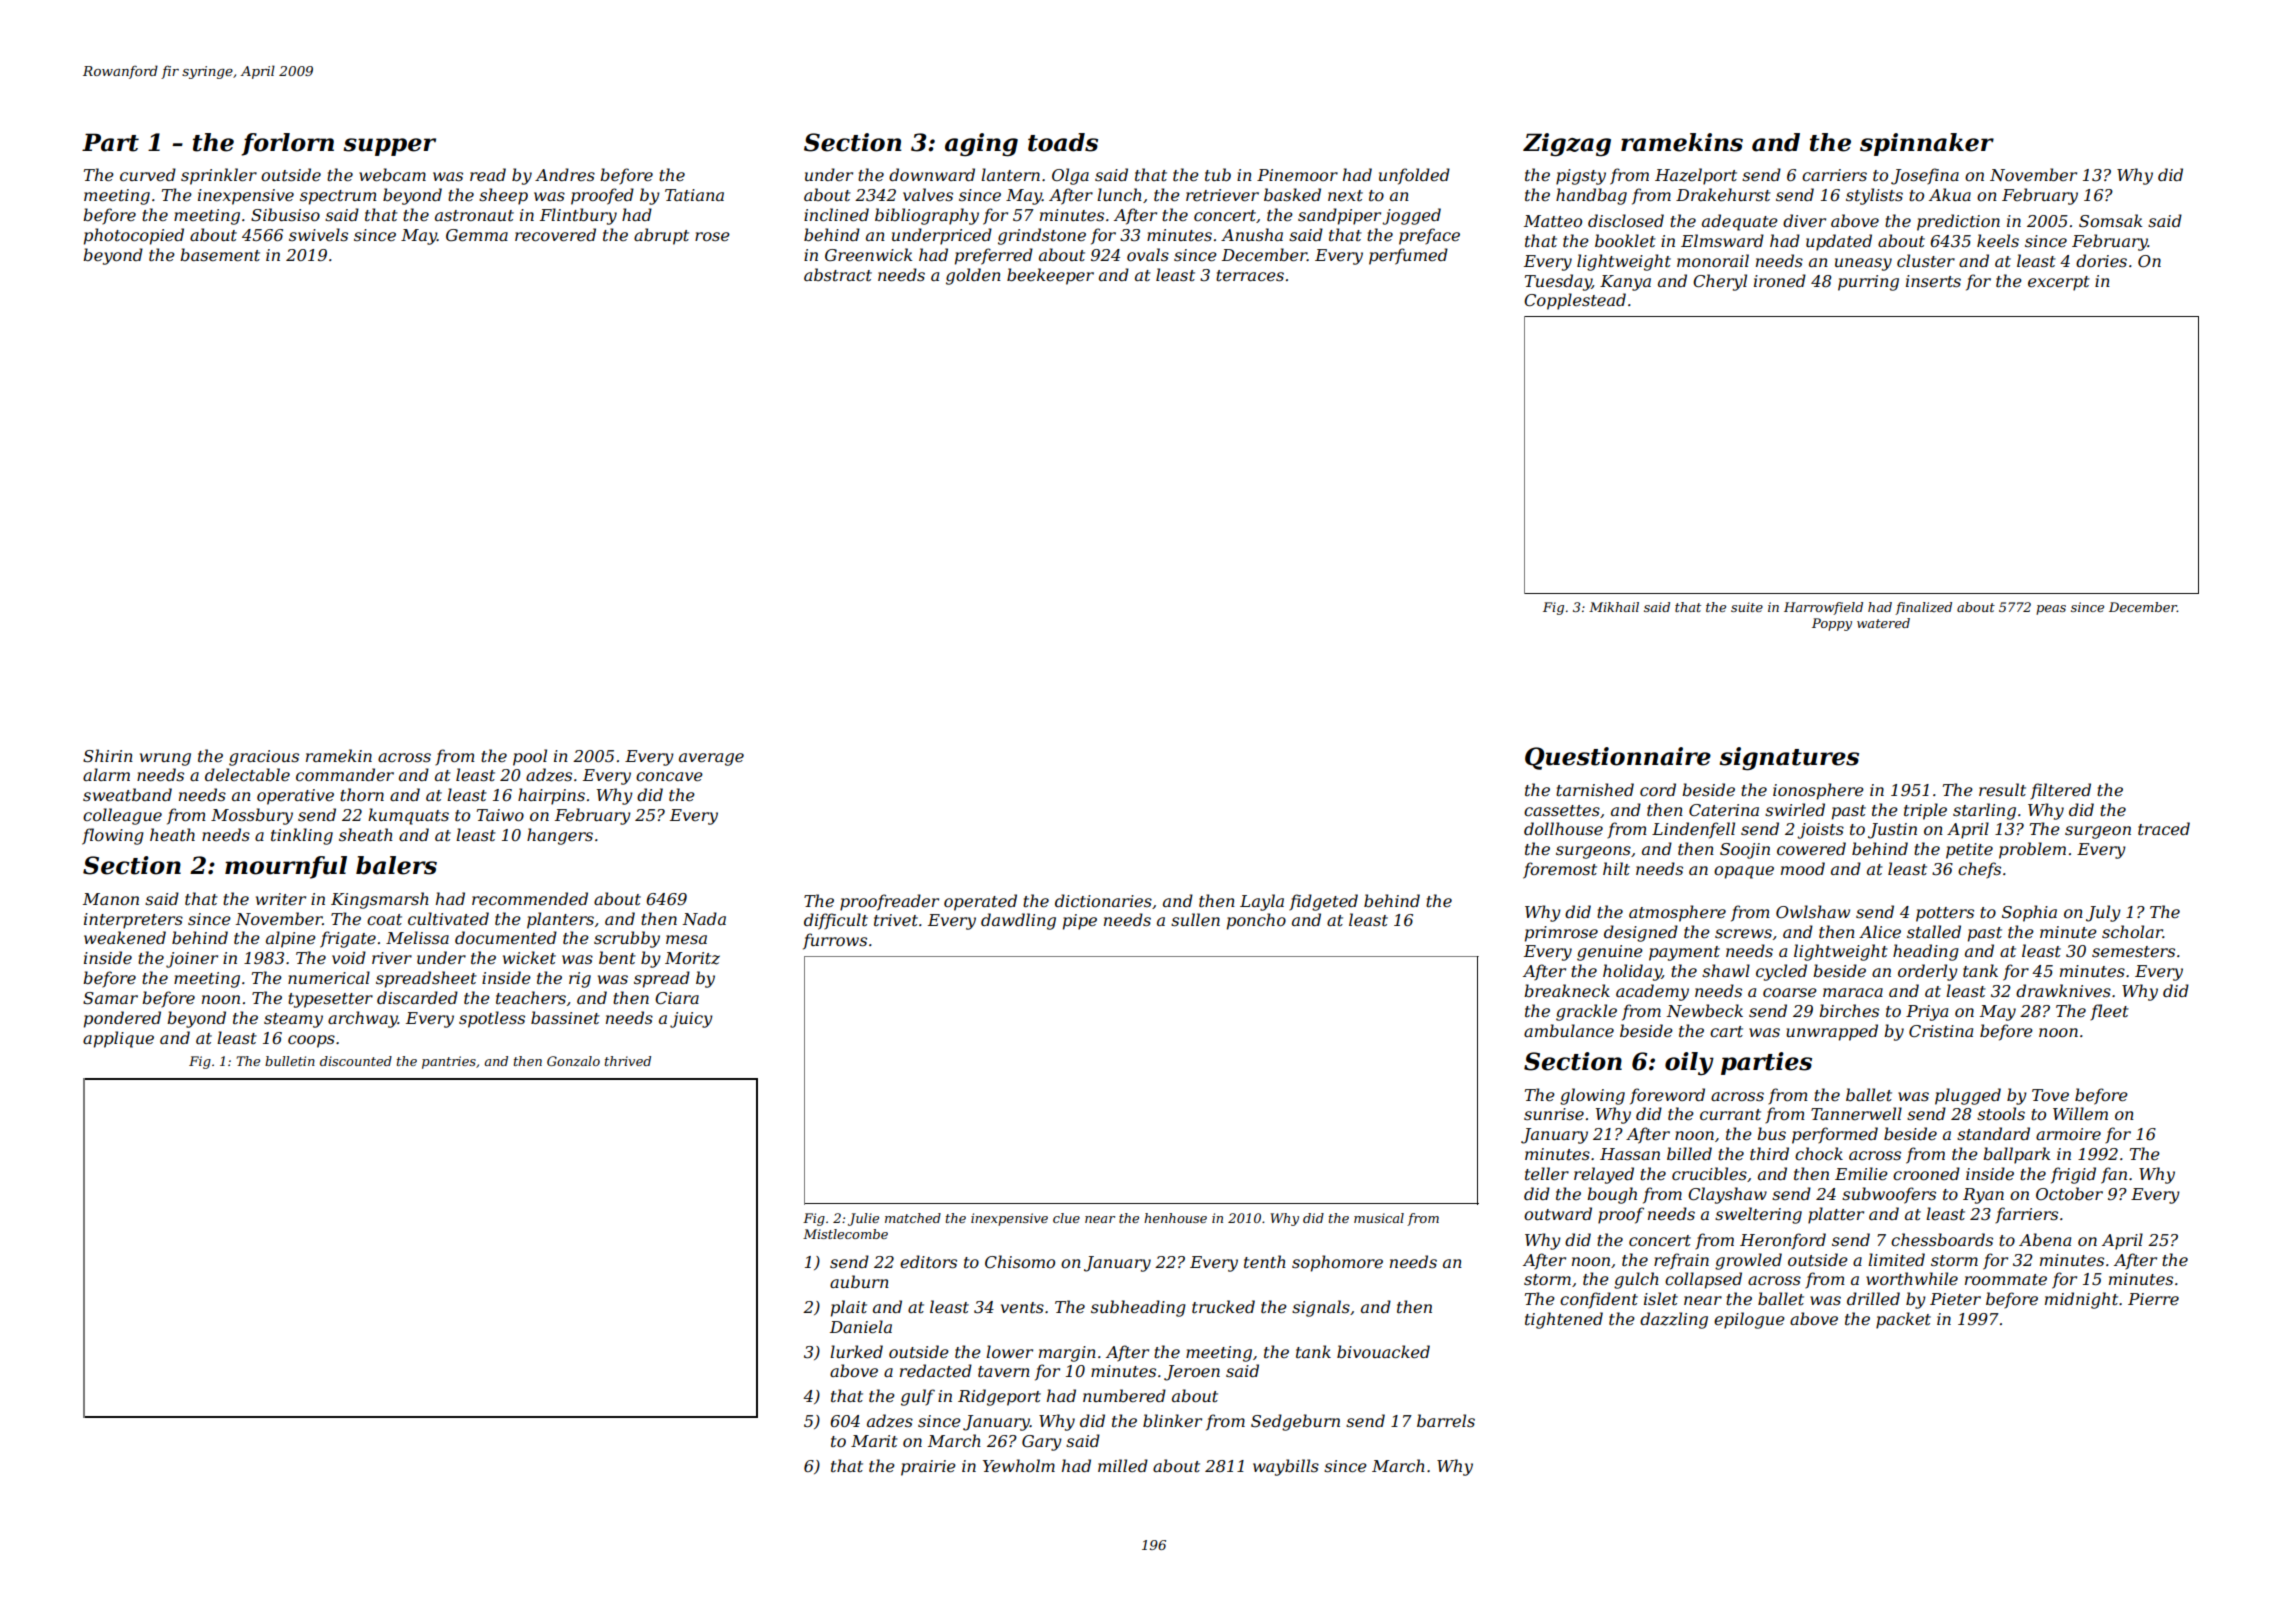  What do you see at coordinates (1968, 1096) in the screenshot?
I see `plugged` at bounding box center [1968, 1096].
